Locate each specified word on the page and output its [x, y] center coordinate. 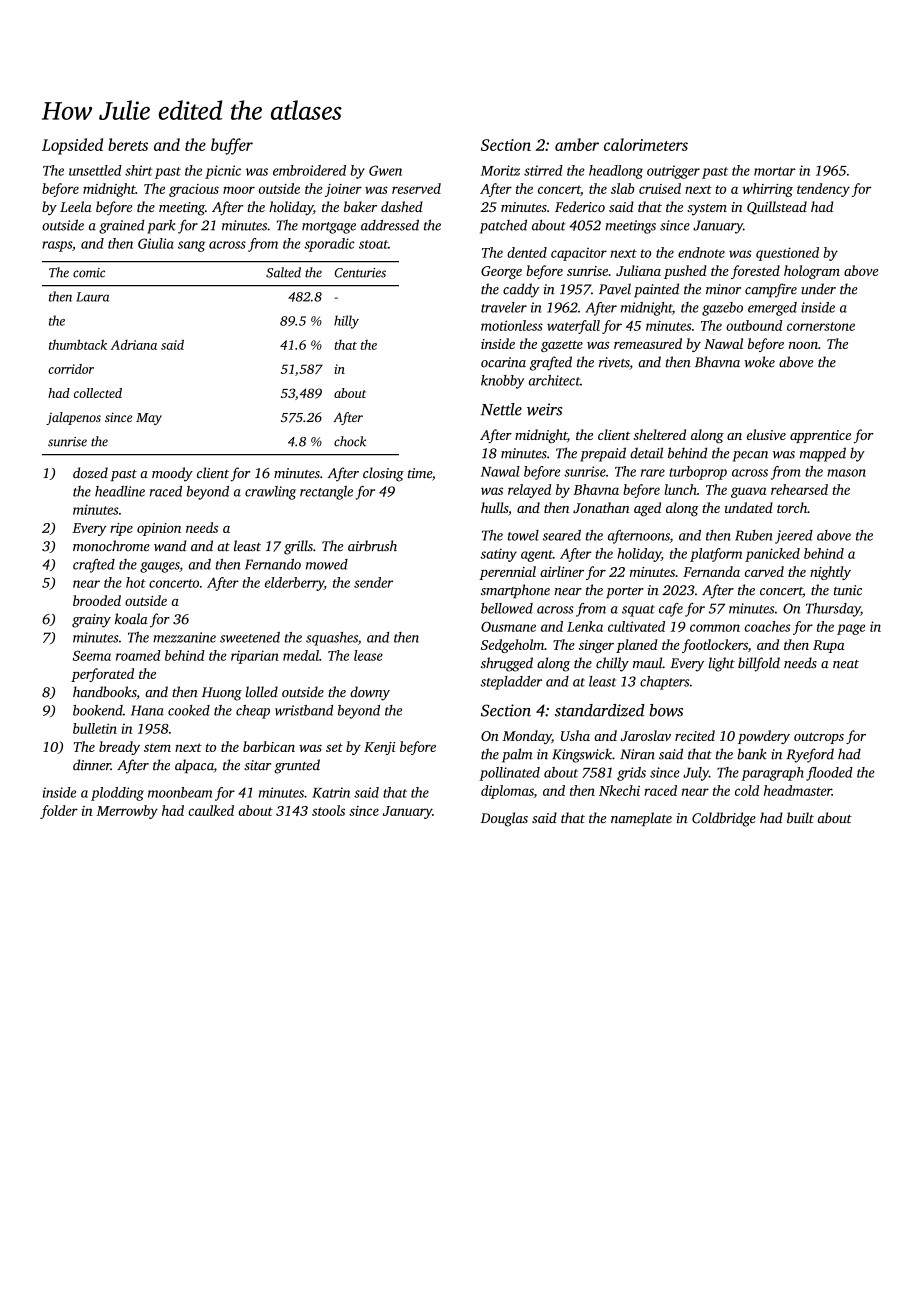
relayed [529, 491]
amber [577, 144]
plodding [117, 794]
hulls [494, 507]
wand [170, 545]
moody [172, 474]
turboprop [698, 473]
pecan [750, 456]
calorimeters [646, 144]
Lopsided [72, 146]
